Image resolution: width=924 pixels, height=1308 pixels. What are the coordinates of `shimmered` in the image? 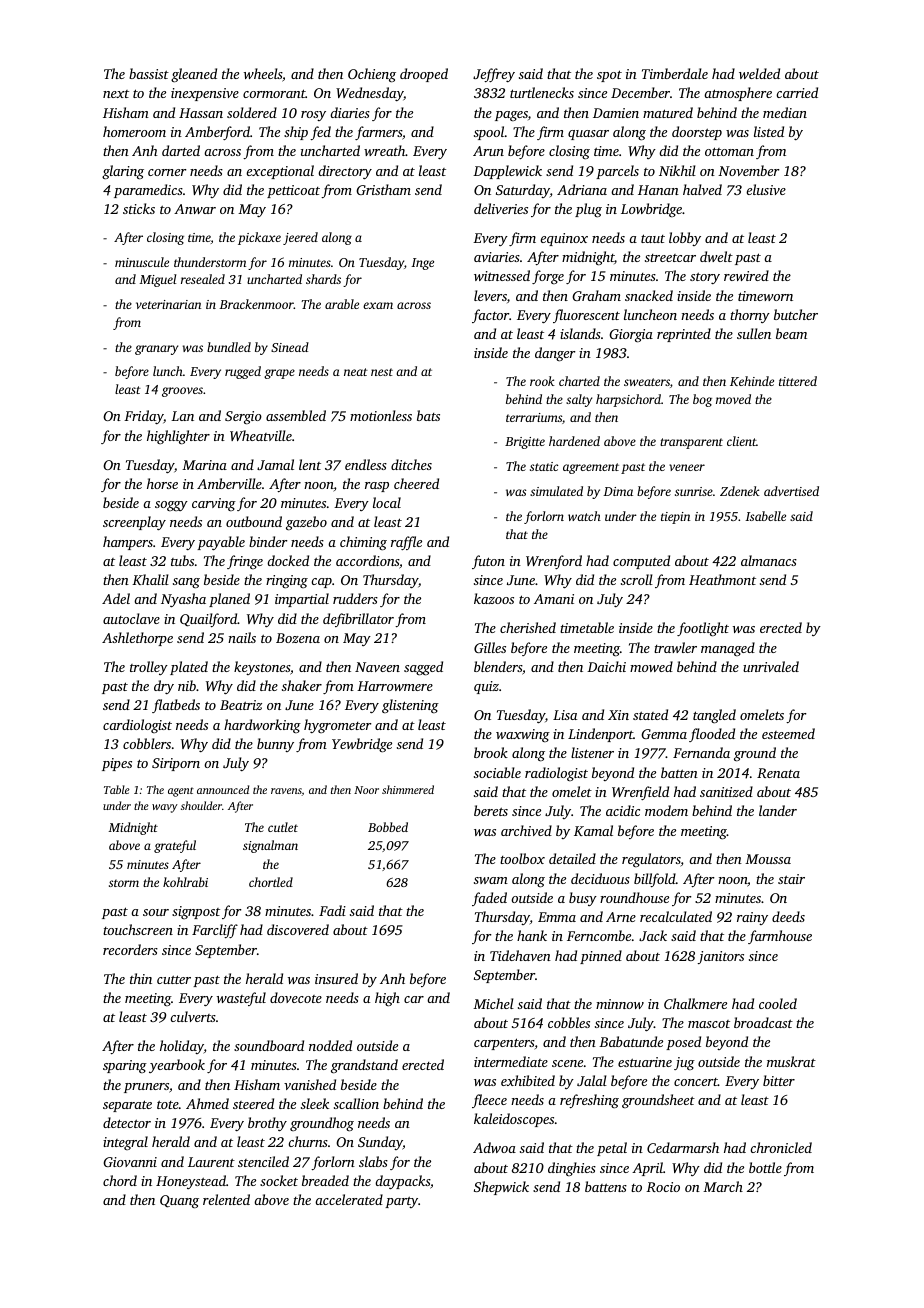 It's located at (408, 789).
